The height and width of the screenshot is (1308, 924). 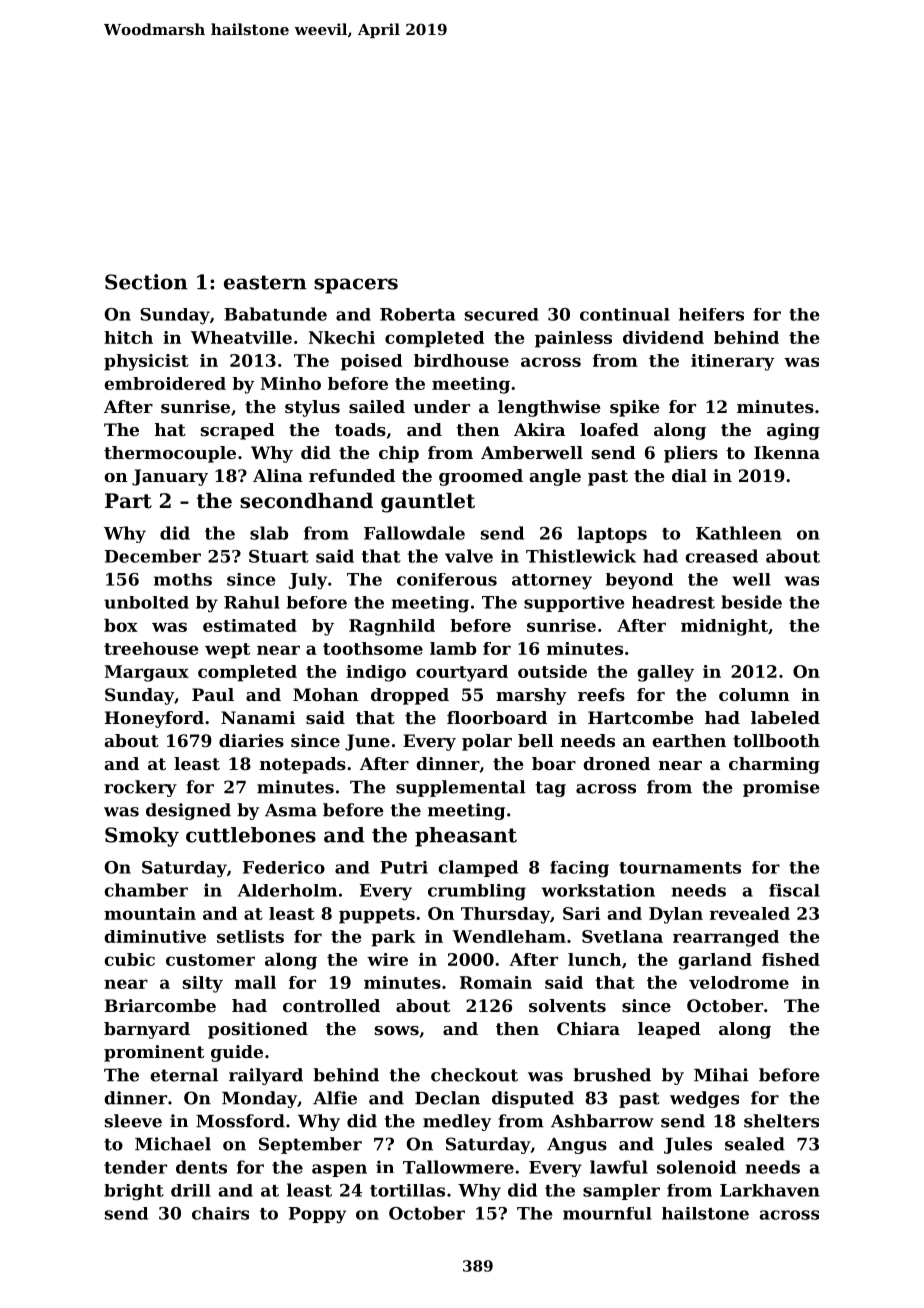 I want to click on secured, so click(x=502, y=314).
